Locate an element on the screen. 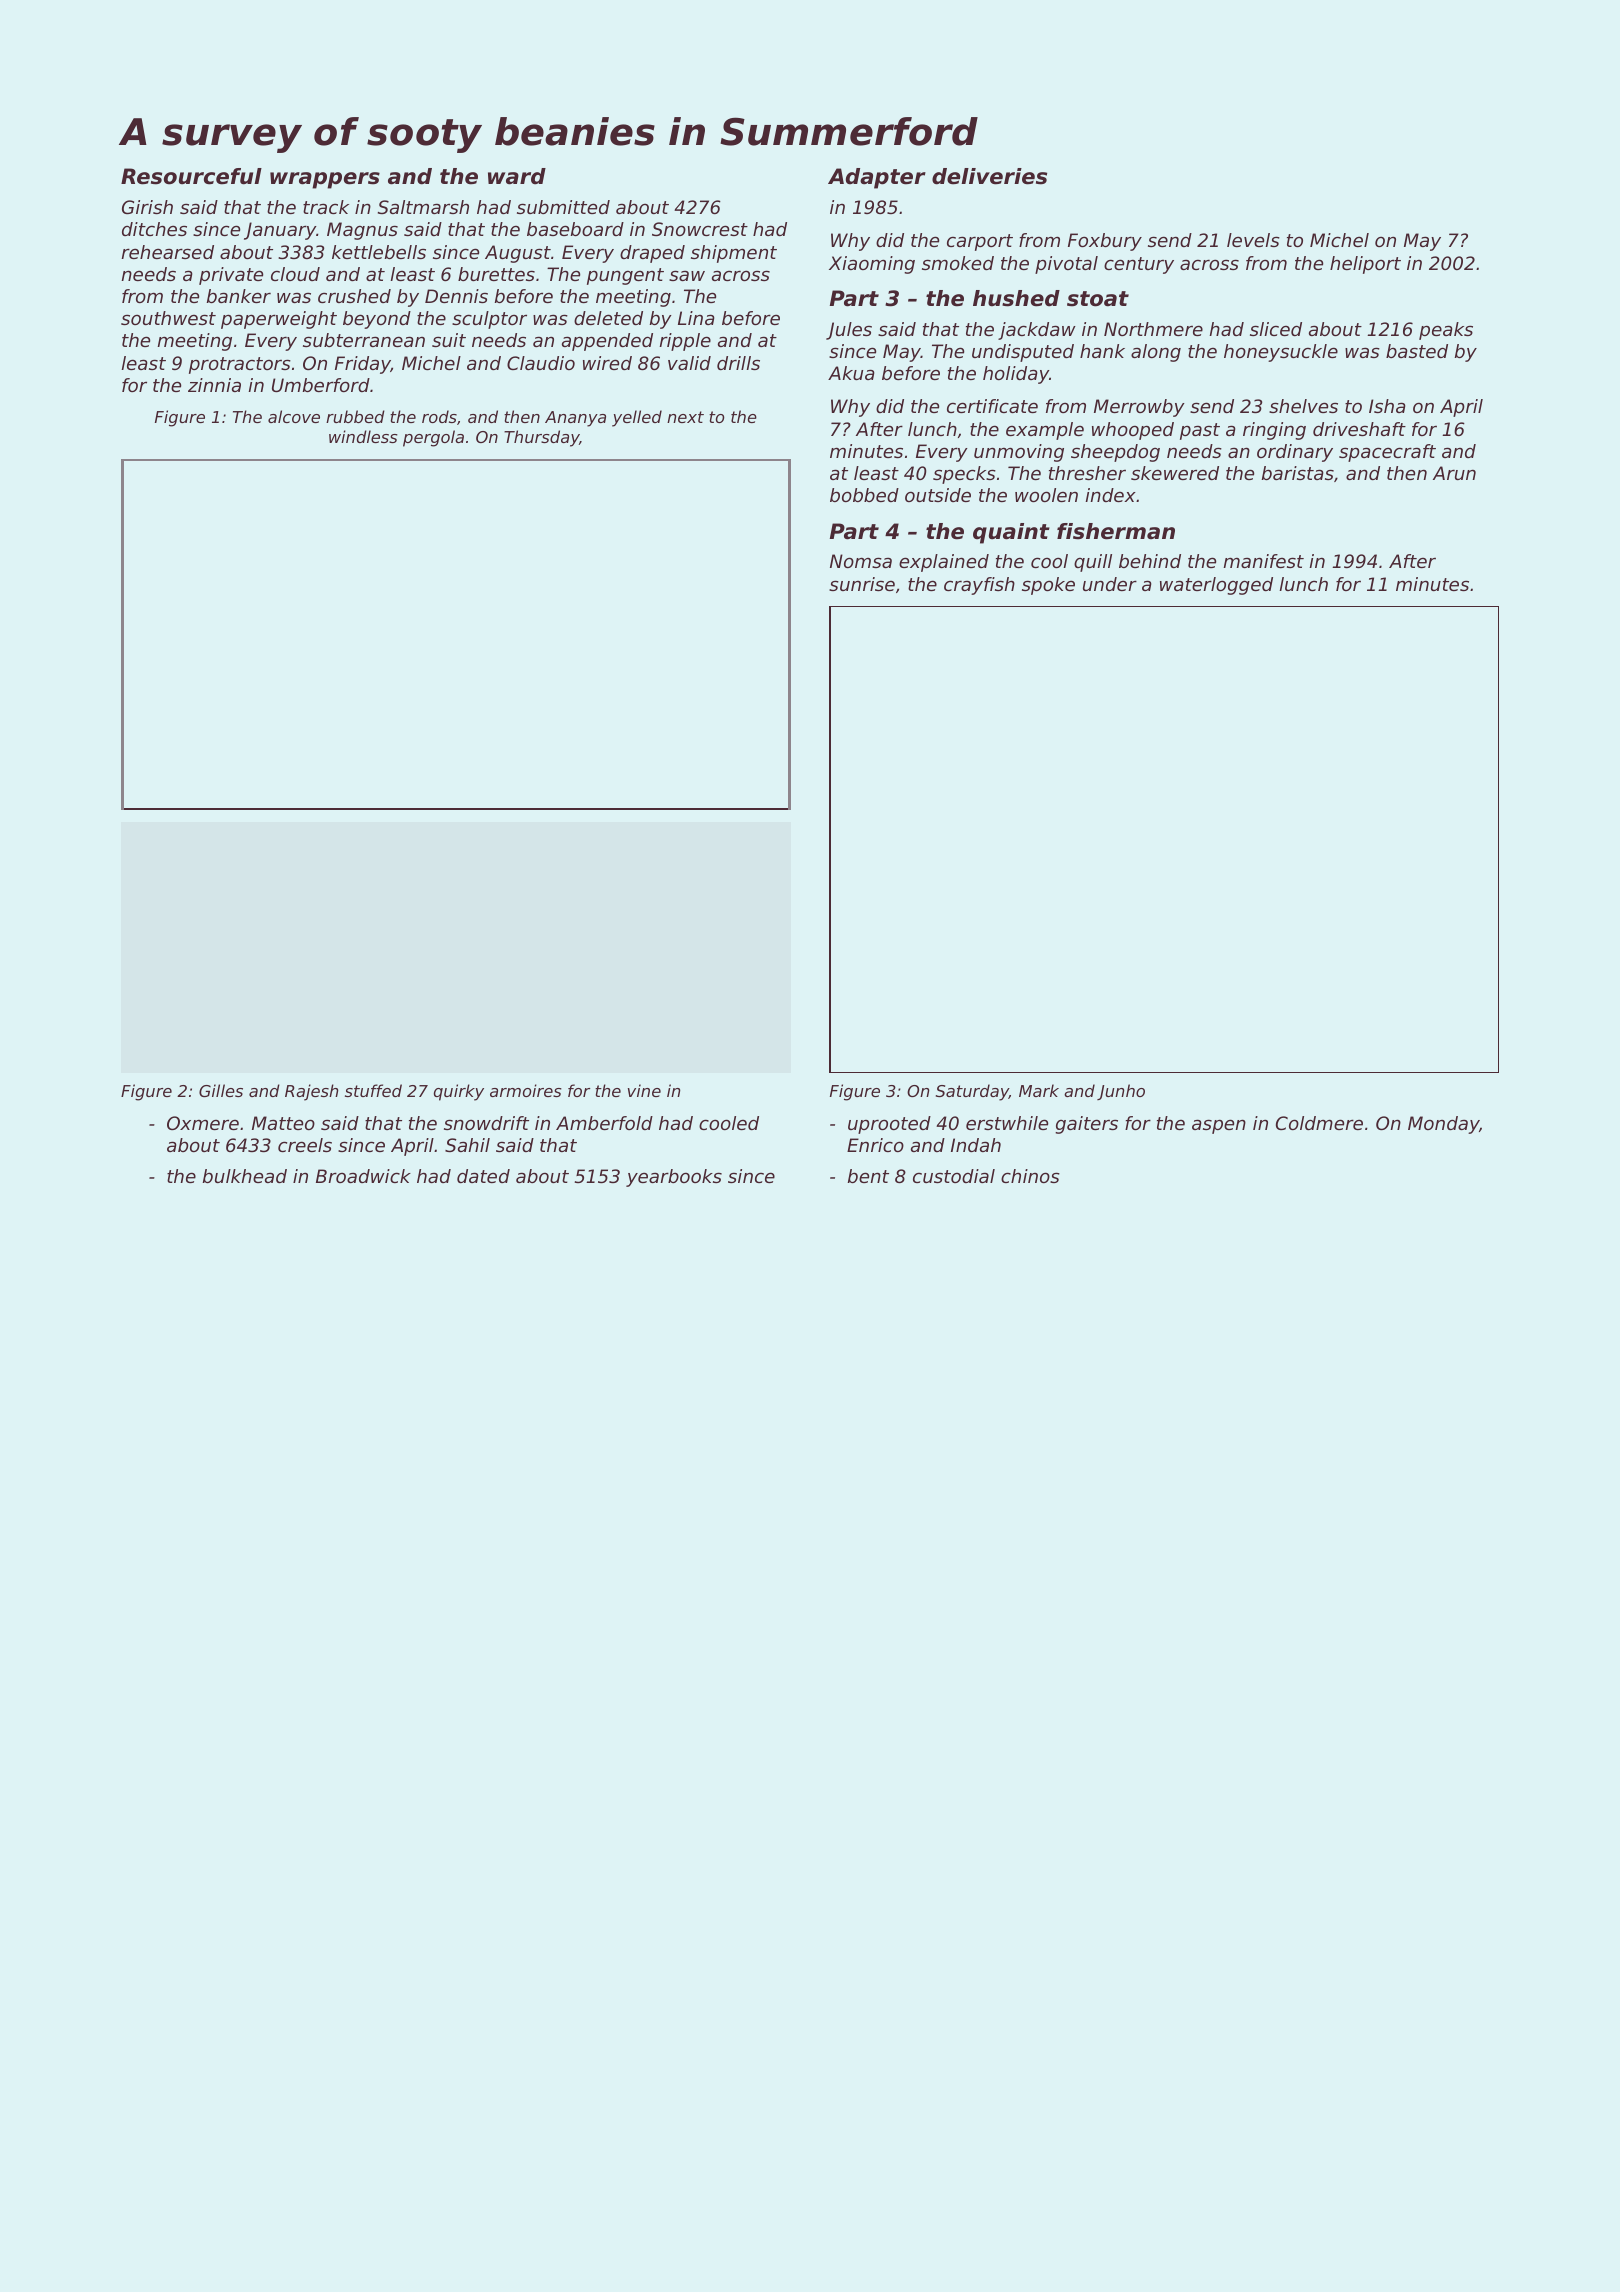  vine is located at coordinates (644, 1090).
